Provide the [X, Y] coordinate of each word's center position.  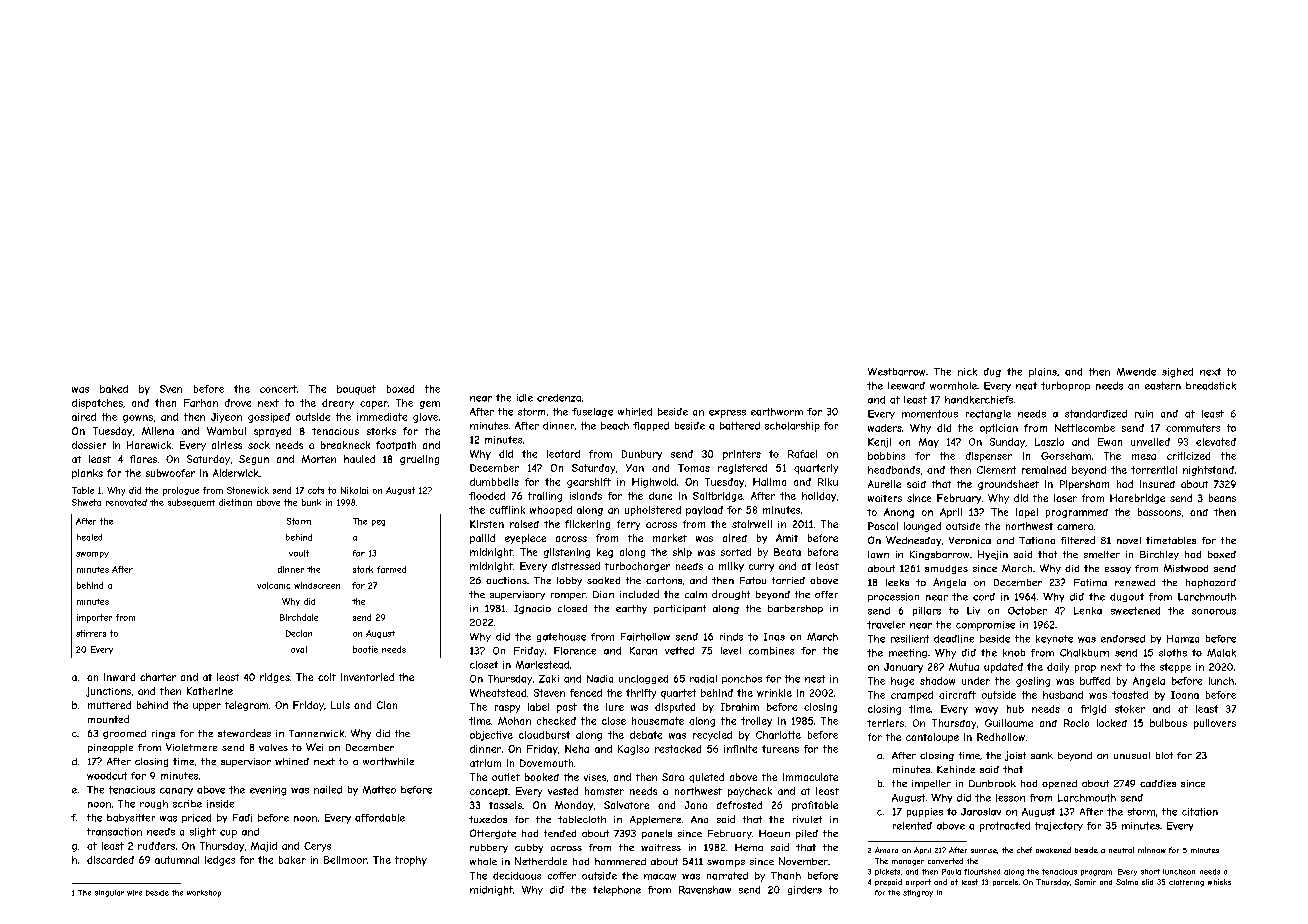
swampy [92, 555]
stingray [918, 893]
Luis [340, 705]
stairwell [752, 524]
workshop [204, 893]
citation [1200, 812]
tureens [780, 749]
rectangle [988, 414]
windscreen [317, 585]
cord [984, 597]
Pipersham [1084, 485]
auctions [506, 580]
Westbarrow [896, 372]
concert [278, 389]
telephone [617, 891]
